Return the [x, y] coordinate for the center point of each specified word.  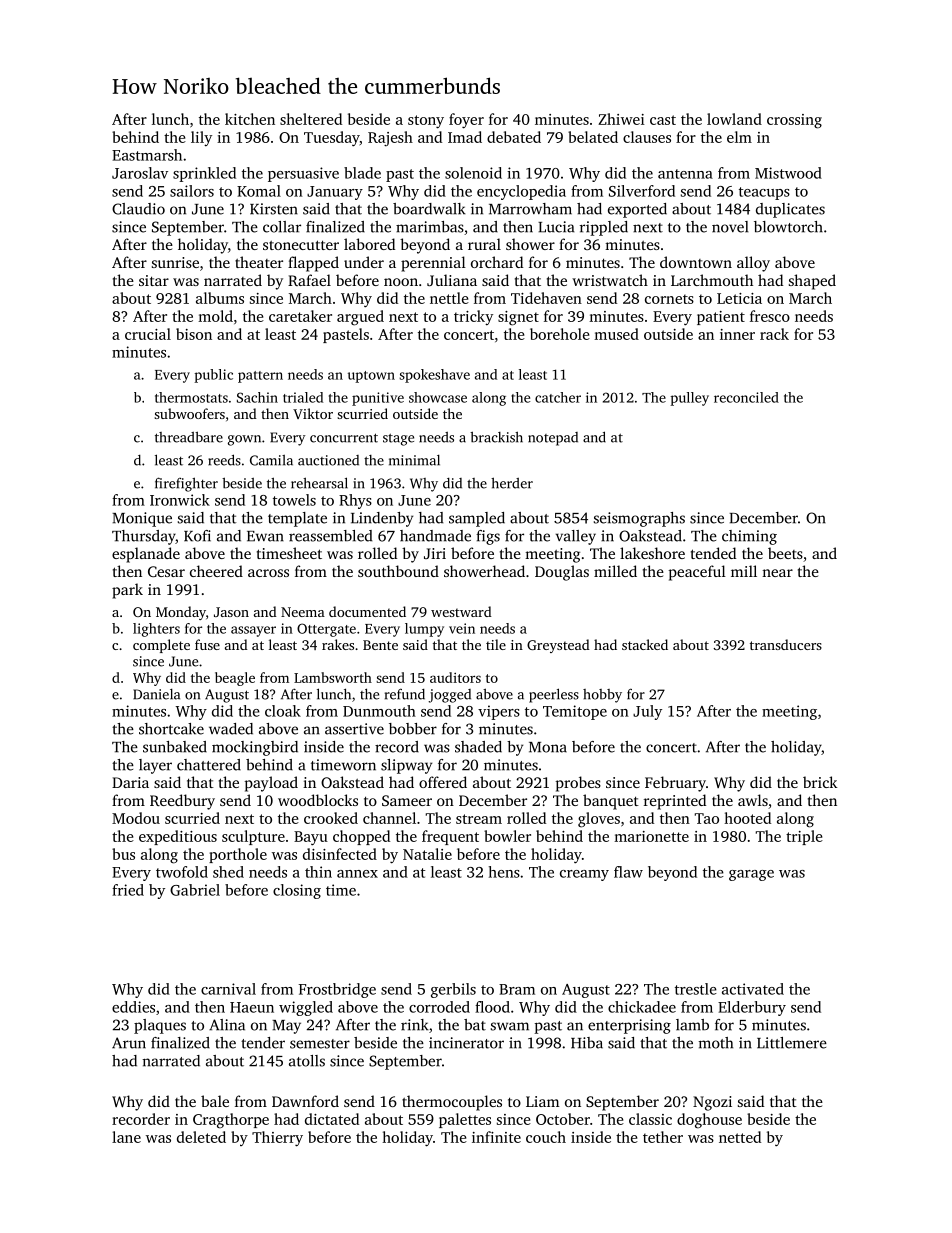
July [647, 712]
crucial [148, 334]
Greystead [558, 646]
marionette [651, 836]
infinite [496, 1137]
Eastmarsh [147, 155]
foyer [466, 121]
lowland [734, 119]
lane [126, 1137]
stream [479, 819]
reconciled [746, 397]
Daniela [156, 694]
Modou [136, 818]
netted [740, 1137]
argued [360, 318]
